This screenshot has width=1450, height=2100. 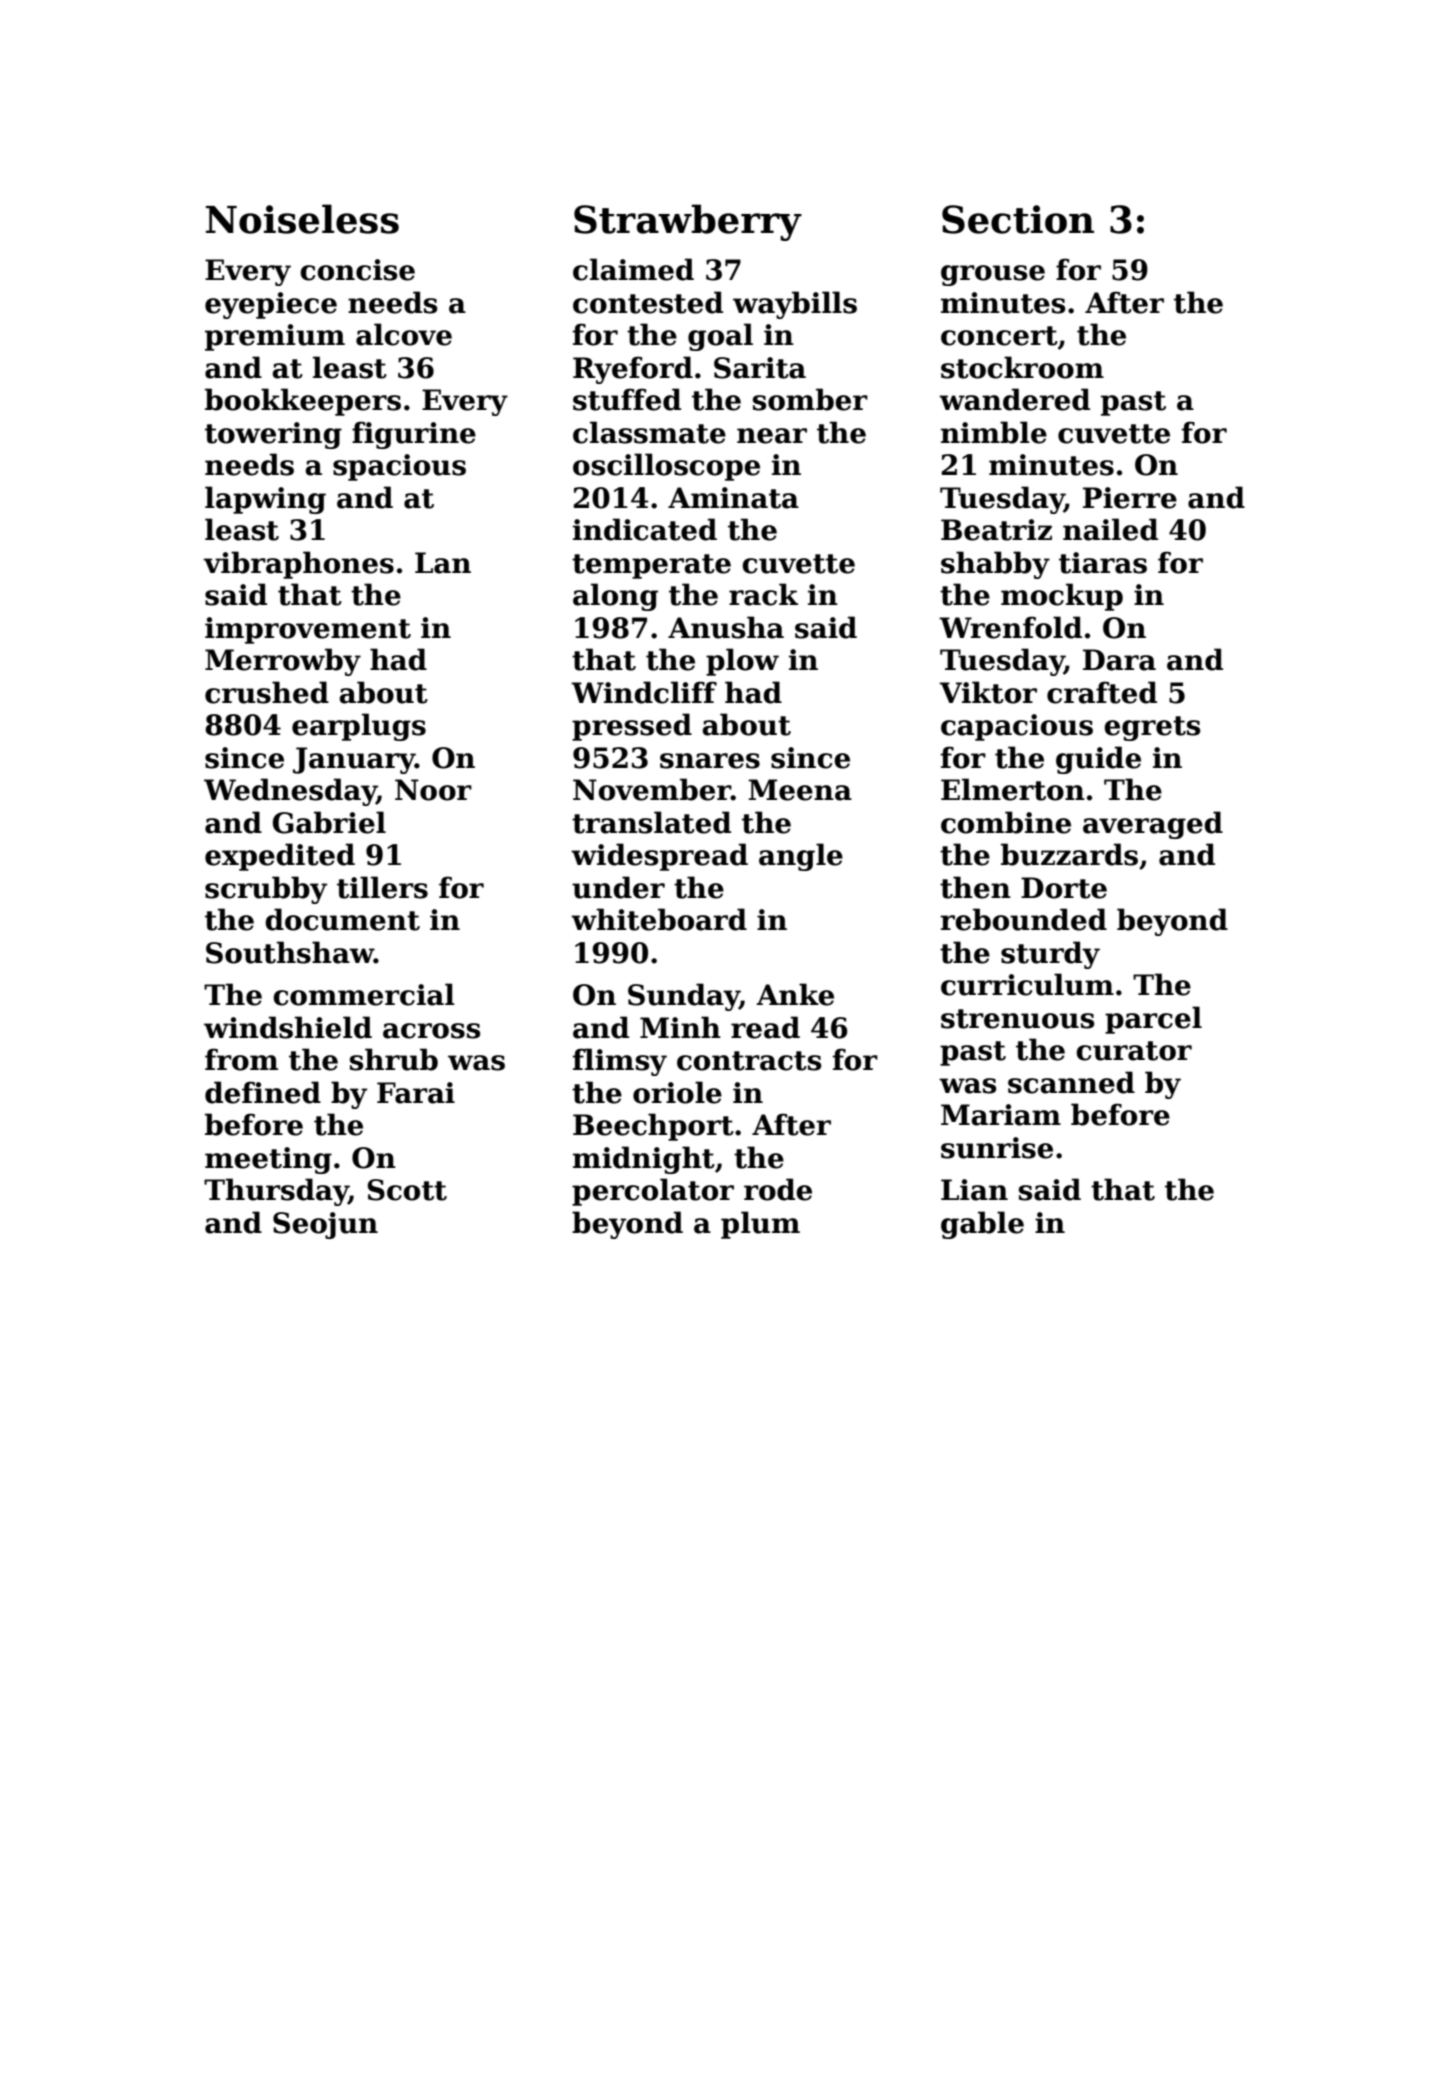 I want to click on eyepiece, so click(x=271, y=305).
